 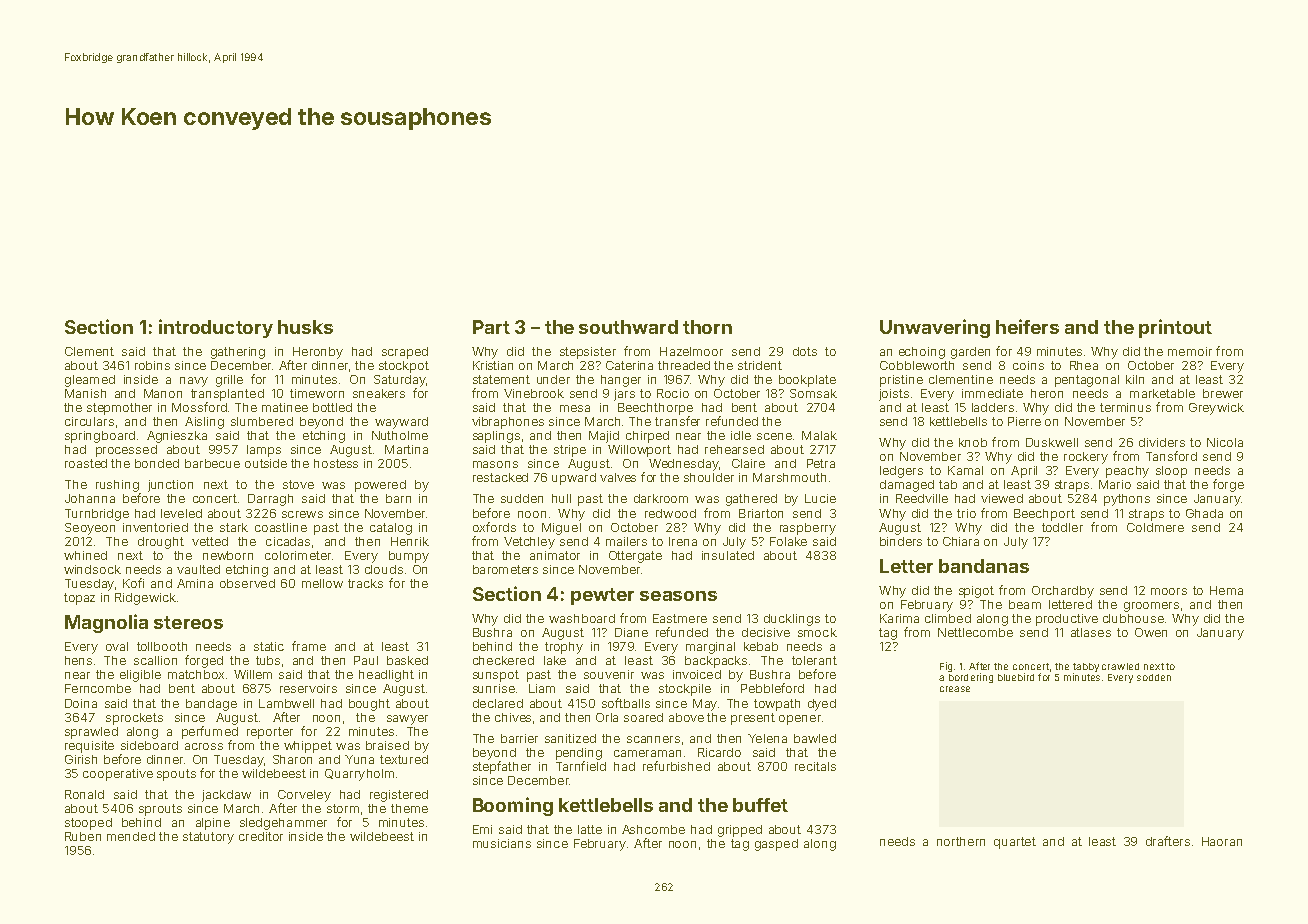 What do you see at coordinates (404, 367) in the image?
I see `stockpot` at bounding box center [404, 367].
